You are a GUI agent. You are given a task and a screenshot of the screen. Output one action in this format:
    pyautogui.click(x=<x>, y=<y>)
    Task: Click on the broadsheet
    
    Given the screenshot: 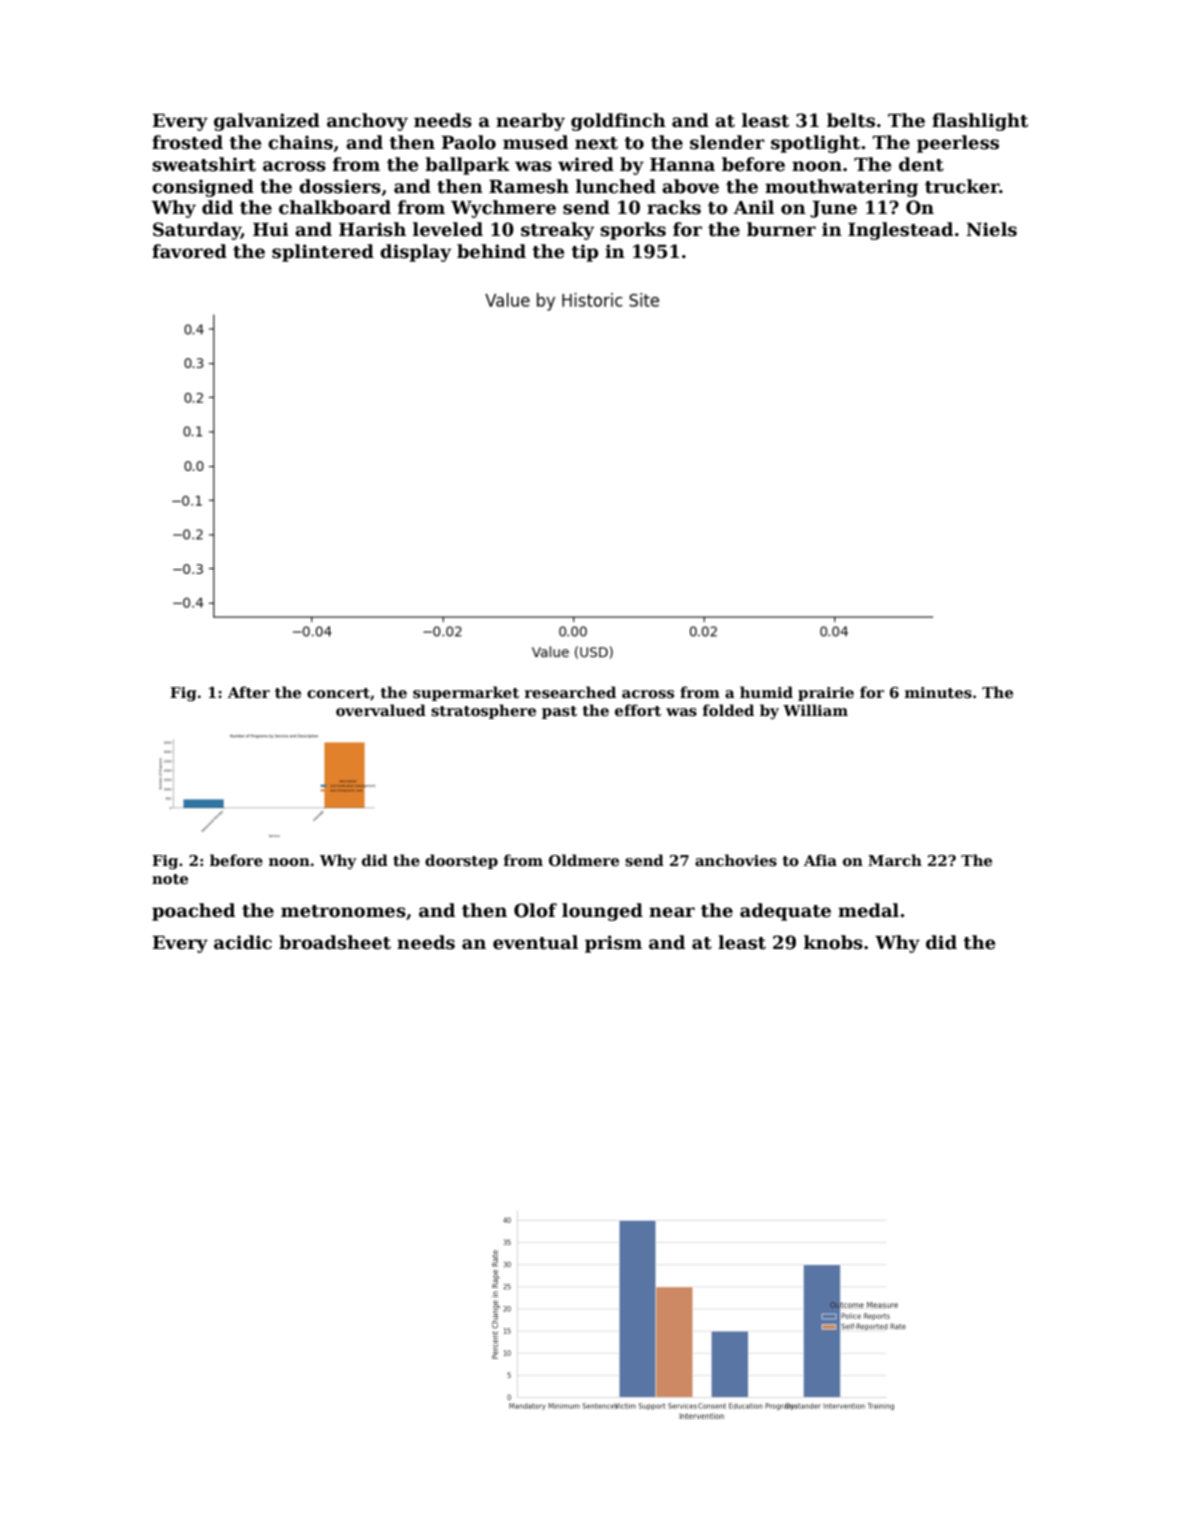 What is the action you would take?
    pyautogui.click(x=335, y=942)
